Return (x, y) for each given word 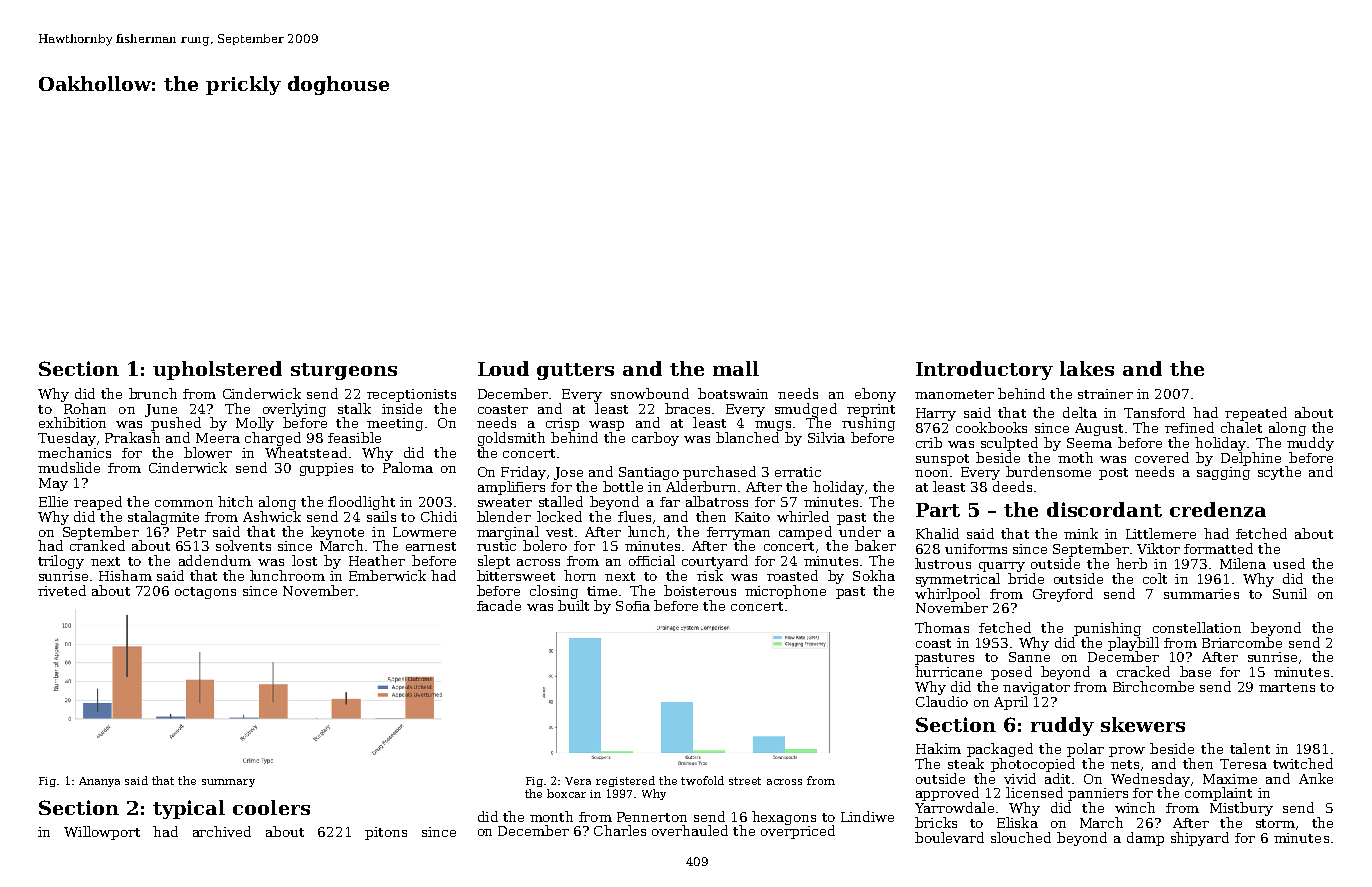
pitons (386, 833)
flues (634, 516)
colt (1155, 578)
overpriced (798, 832)
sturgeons (344, 371)
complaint (1218, 794)
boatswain (733, 393)
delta (1080, 412)
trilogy (61, 562)
